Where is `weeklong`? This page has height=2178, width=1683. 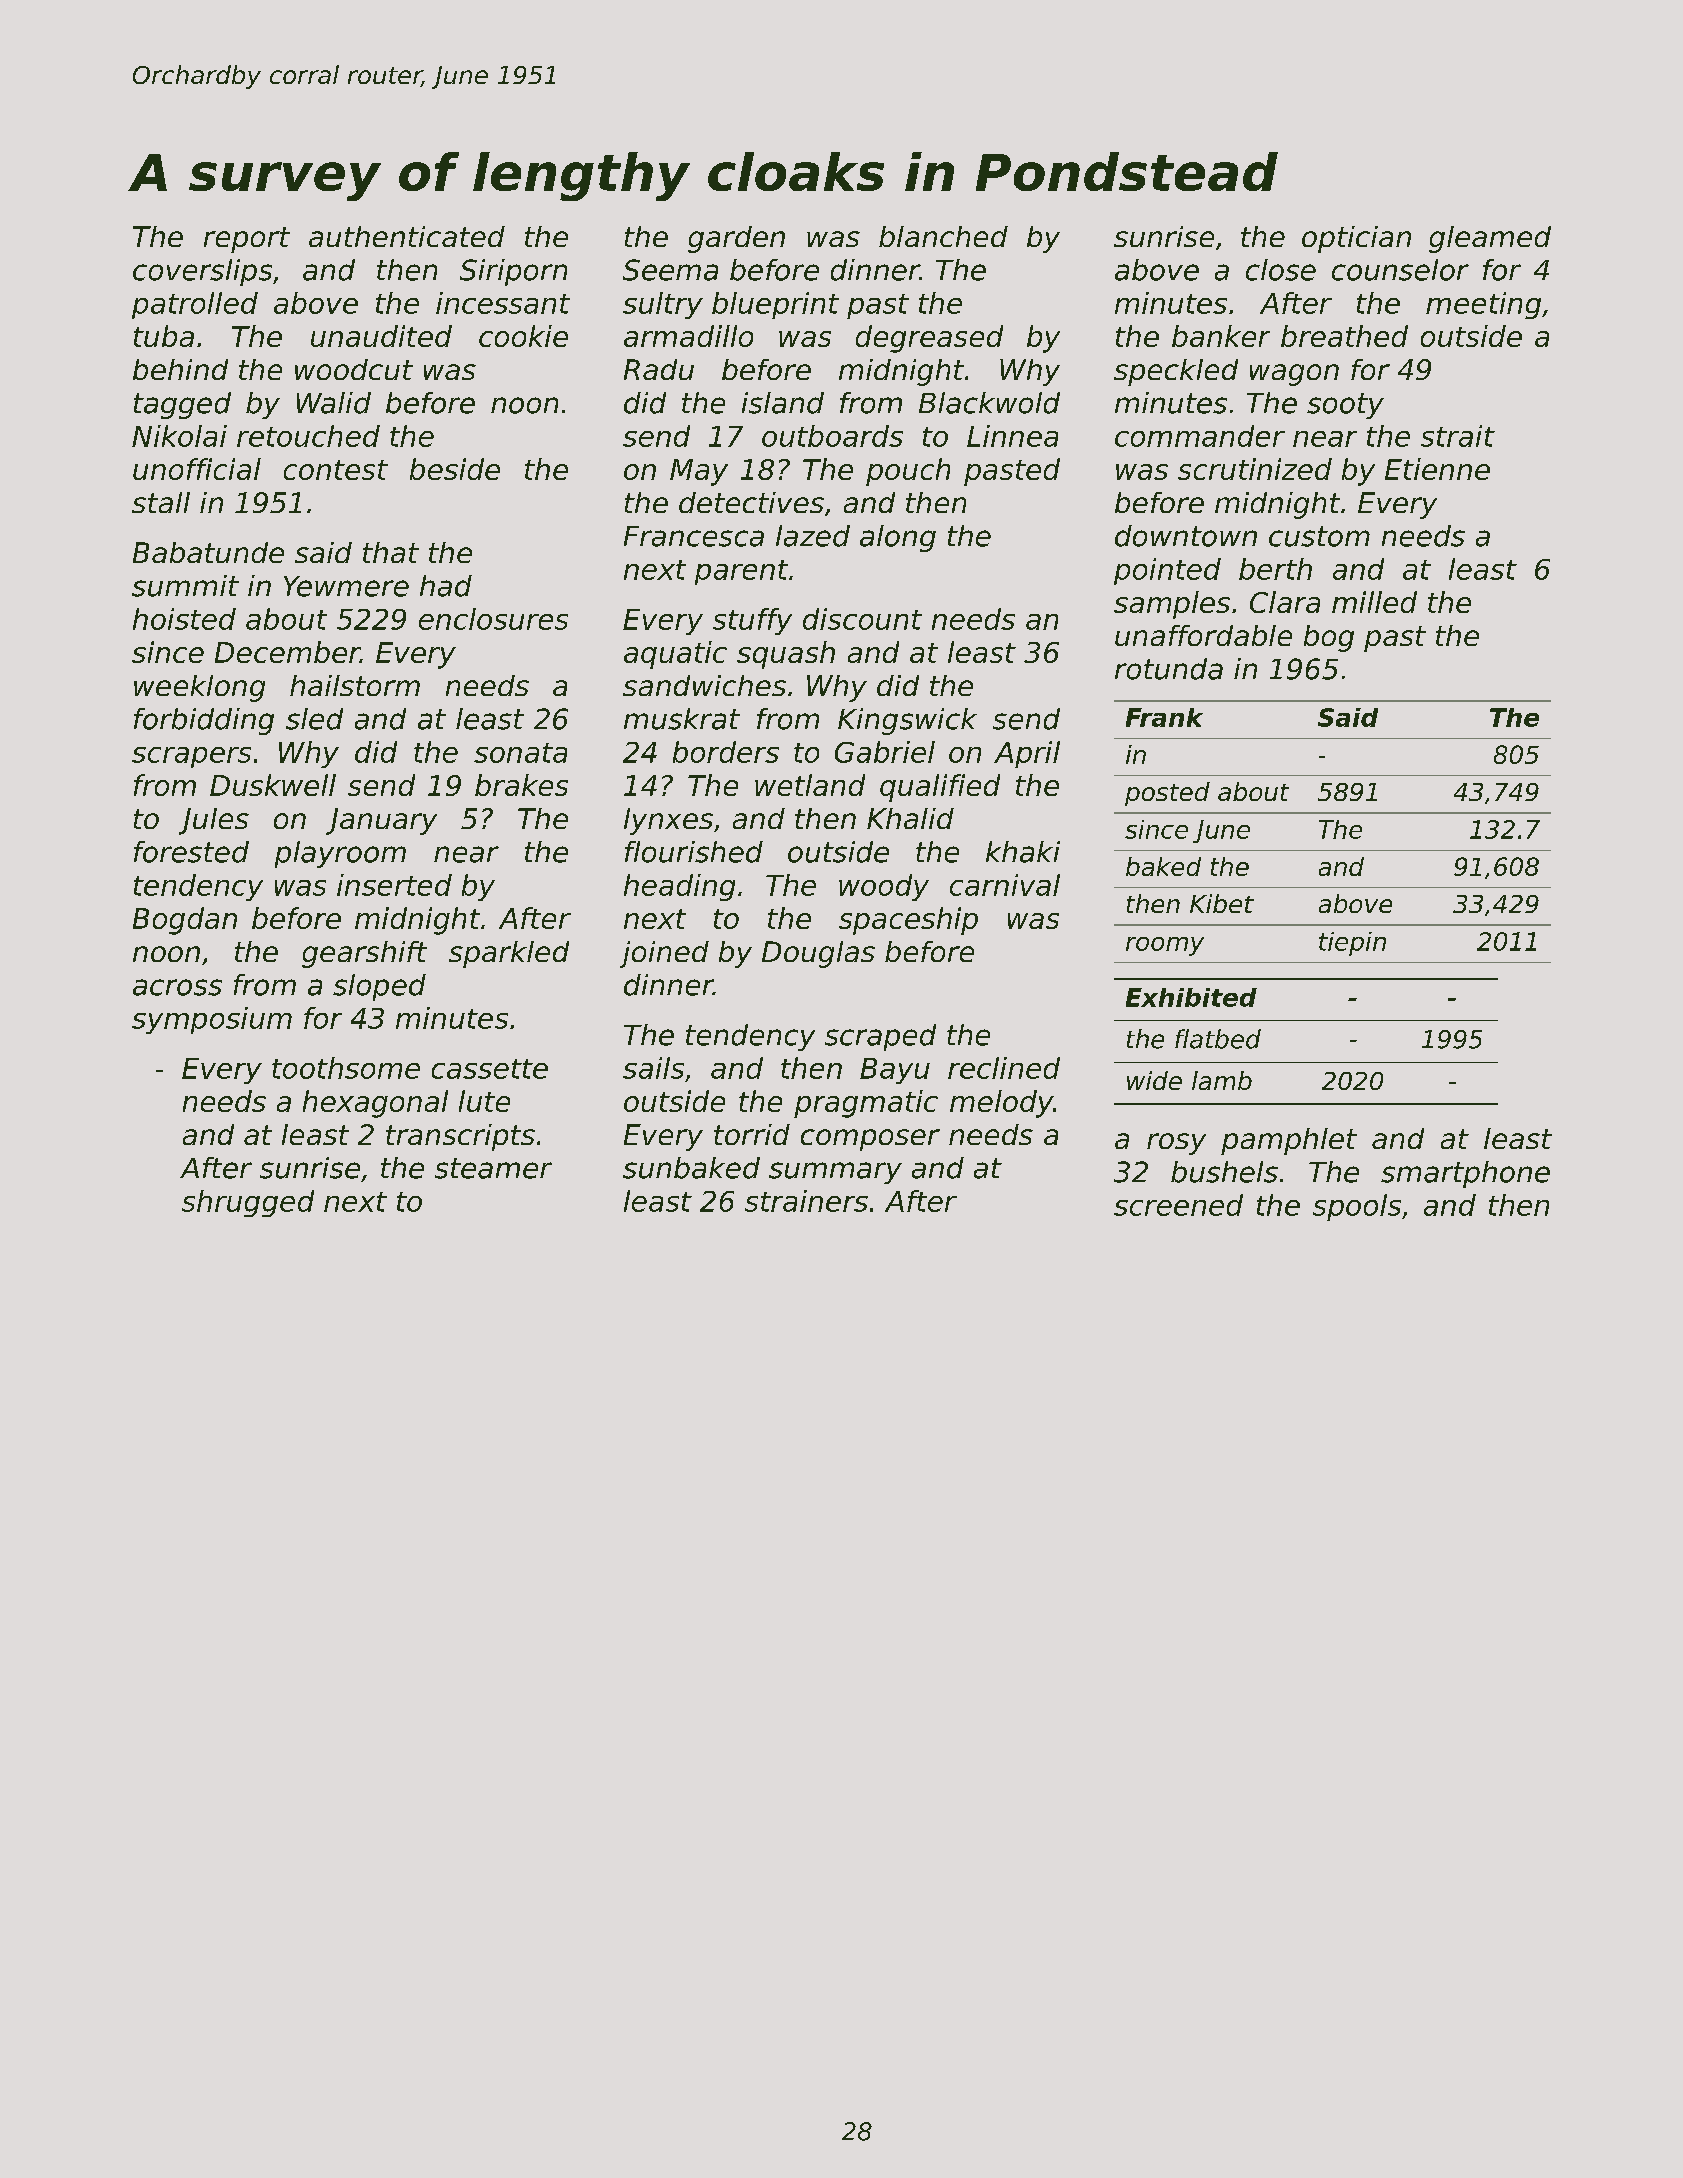 weeklong is located at coordinates (199, 688).
